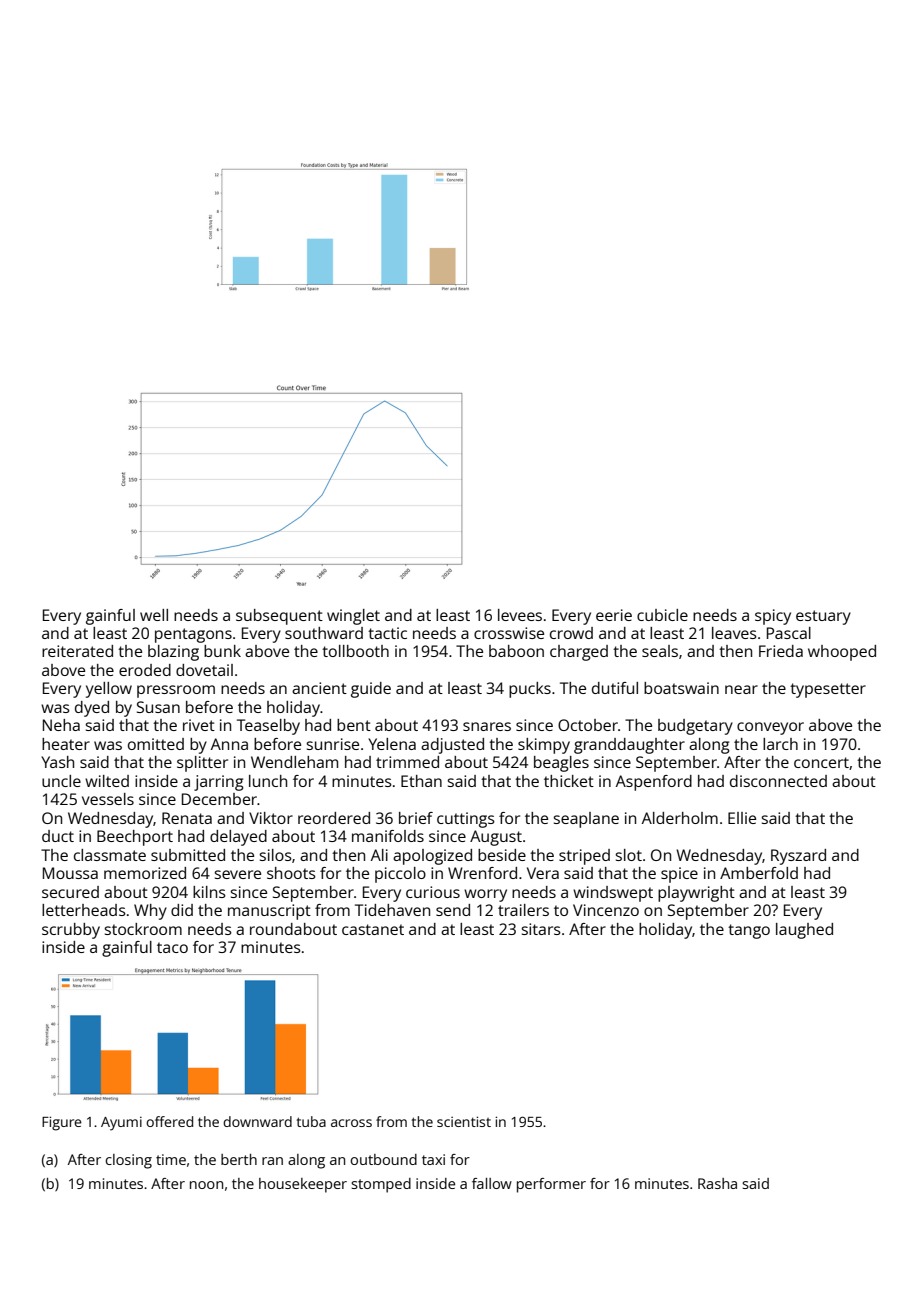 The width and height of the screenshot is (924, 1308). Describe the element at coordinates (487, 726) in the screenshot. I see `snares` at that location.
